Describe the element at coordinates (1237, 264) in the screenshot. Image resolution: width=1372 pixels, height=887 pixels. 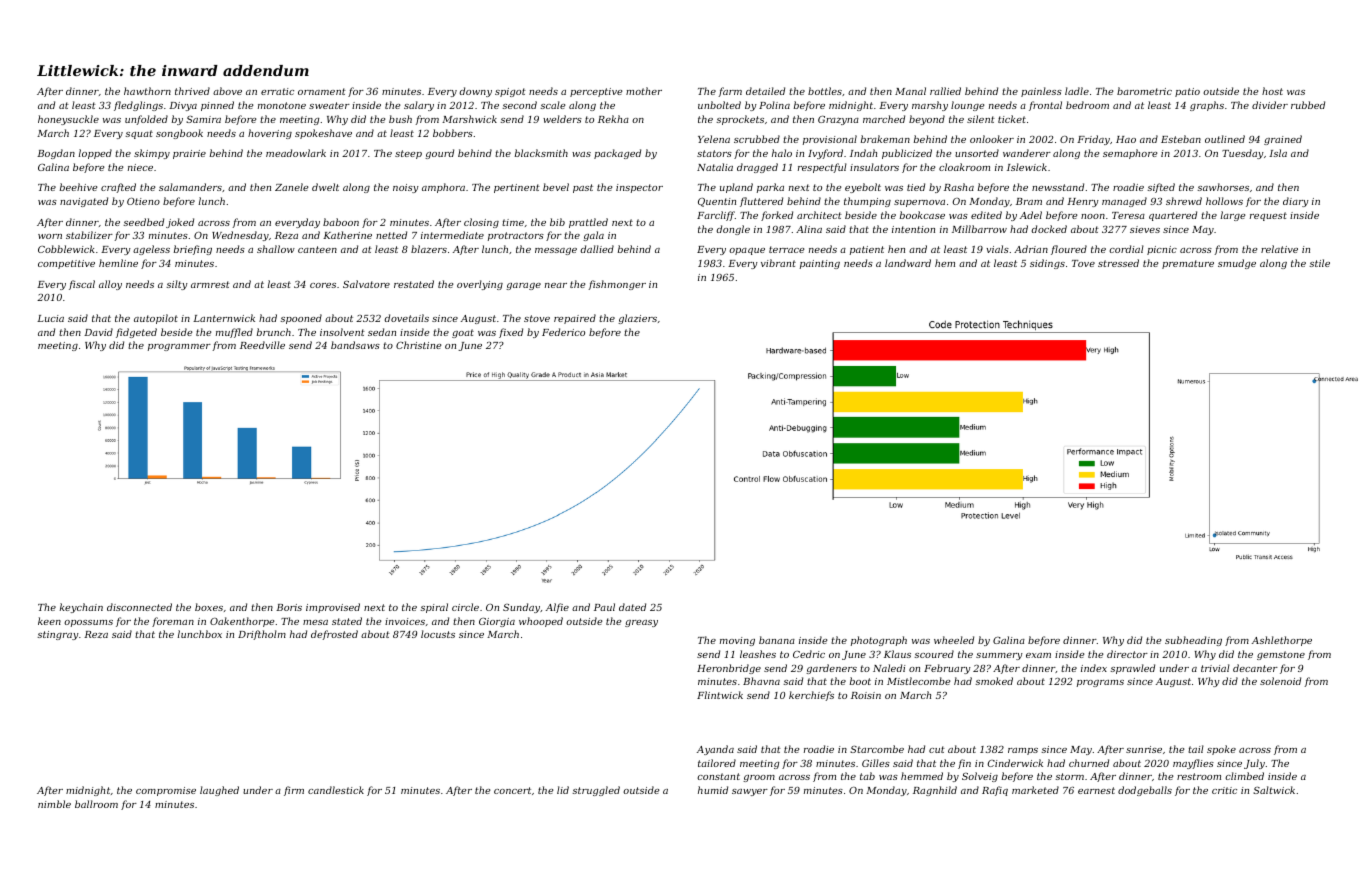
I see `smudge` at that location.
